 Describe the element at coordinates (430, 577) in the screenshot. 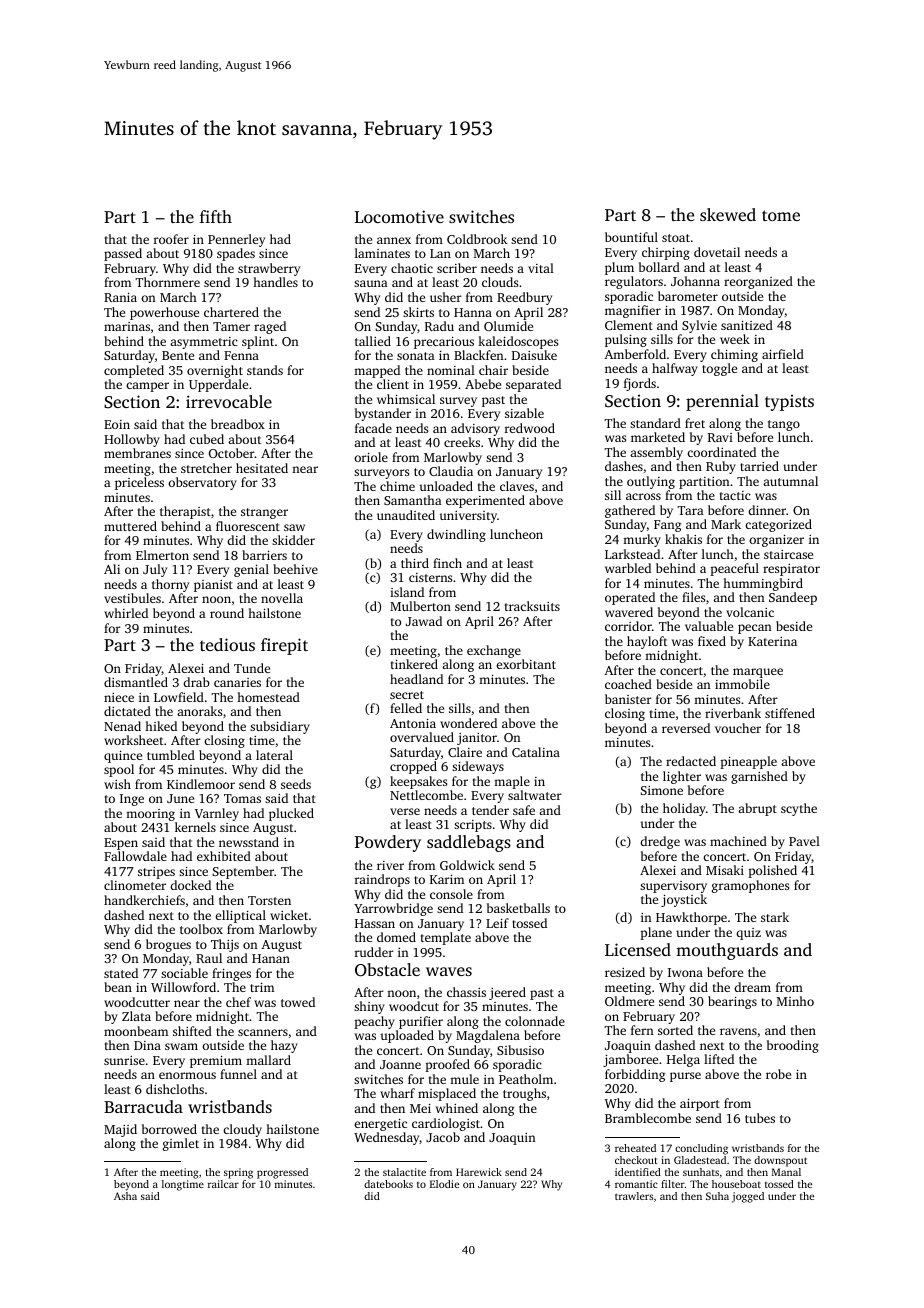

I see `cisterns` at that location.
